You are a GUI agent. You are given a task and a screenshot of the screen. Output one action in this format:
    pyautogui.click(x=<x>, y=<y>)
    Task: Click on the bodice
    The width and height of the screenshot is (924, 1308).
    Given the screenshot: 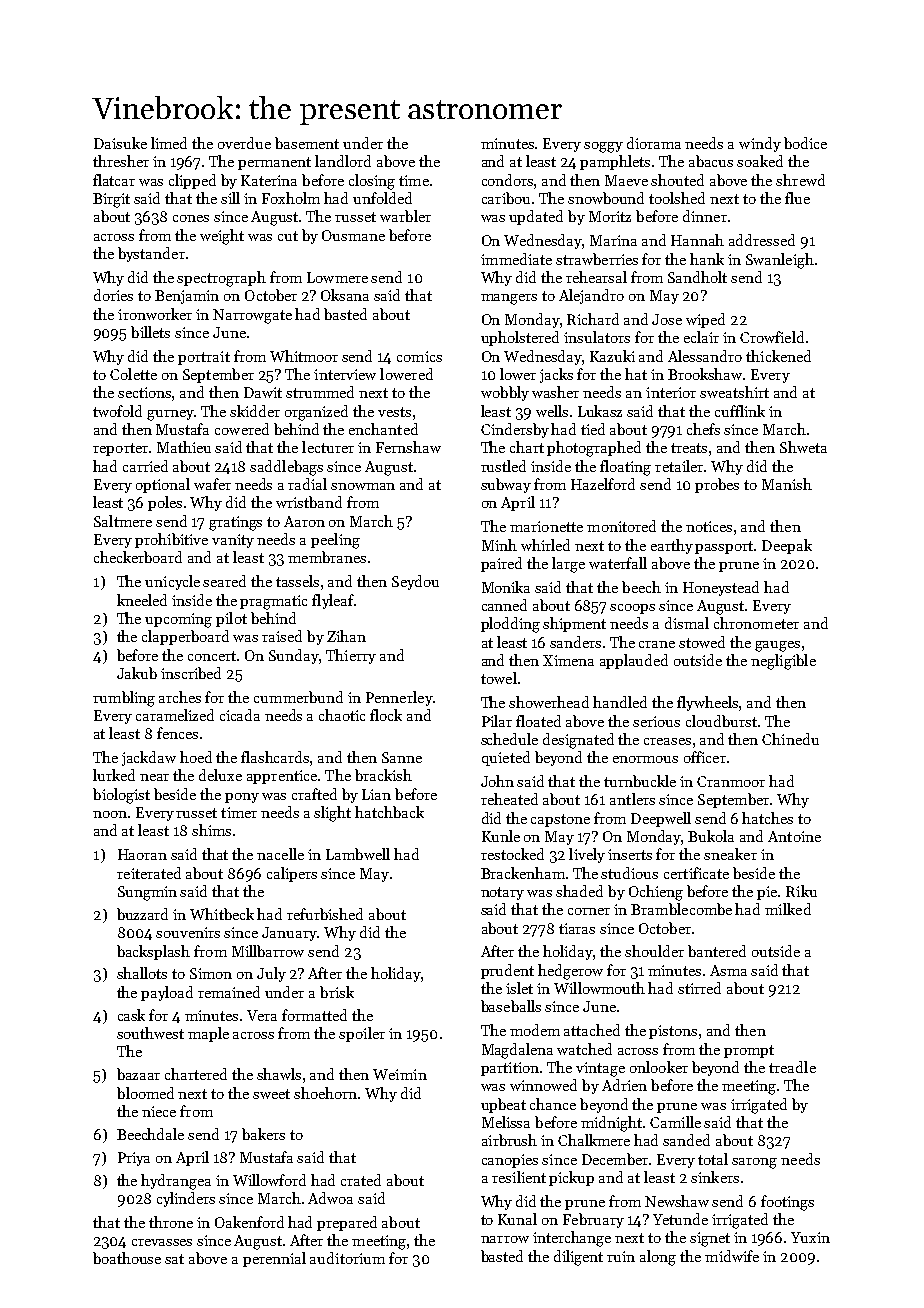 What is the action you would take?
    pyautogui.click(x=805, y=143)
